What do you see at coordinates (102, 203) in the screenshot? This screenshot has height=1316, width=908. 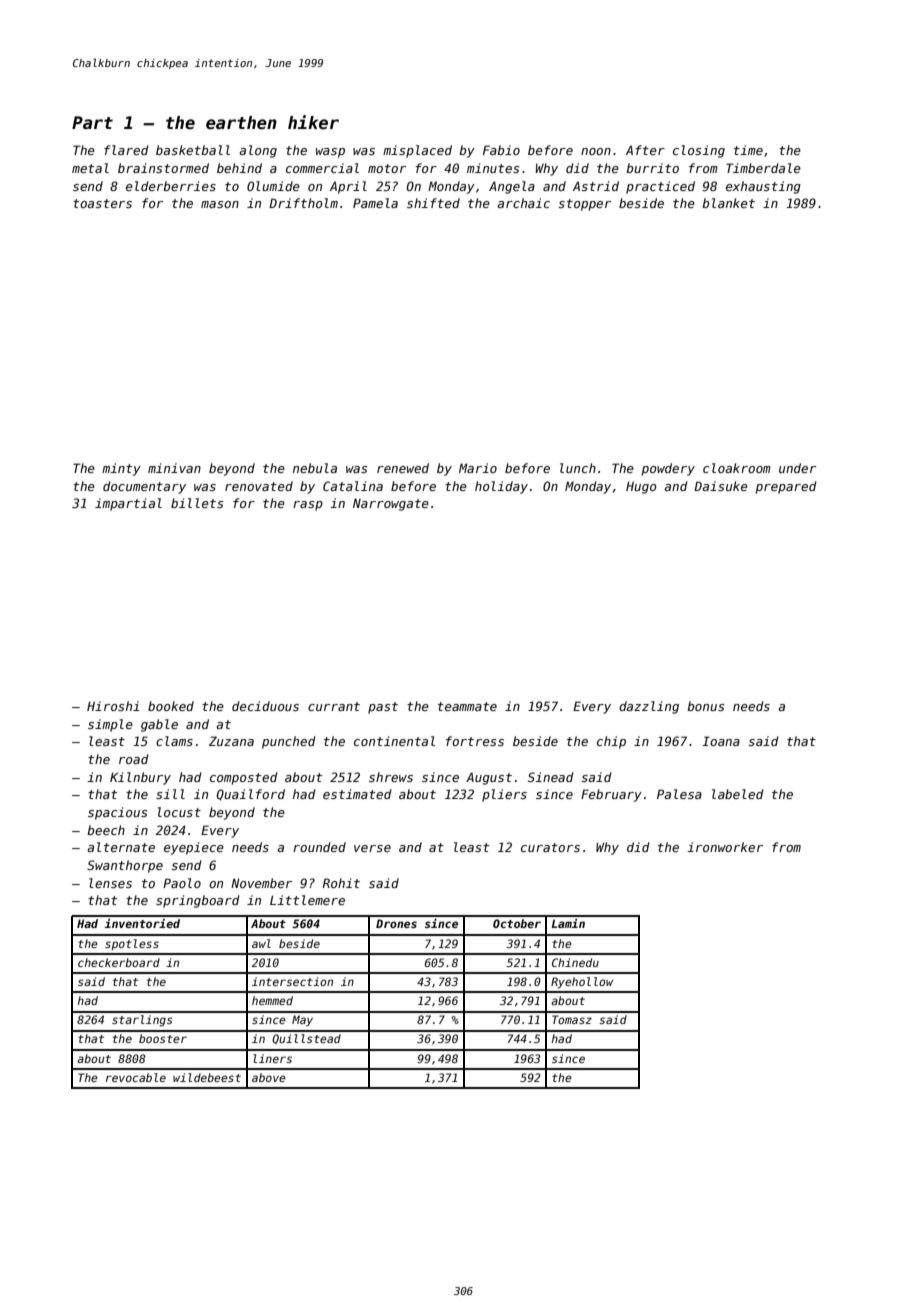 I see `toasters` at bounding box center [102, 203].
